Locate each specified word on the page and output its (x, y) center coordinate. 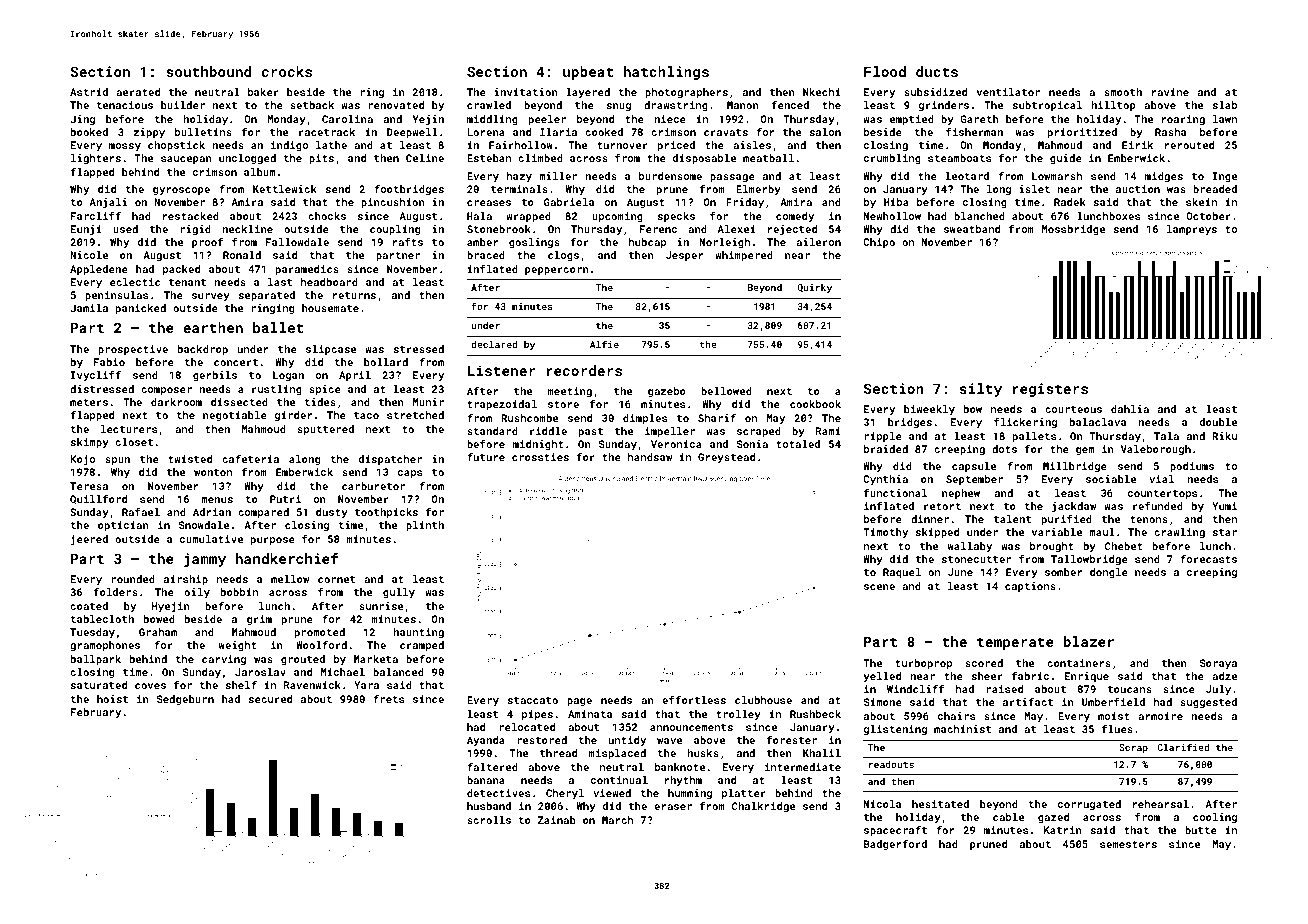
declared (494, 344)
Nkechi (822, 92)
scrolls (489, 820)
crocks (287, 71)
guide (1066, 159)
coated (89, 606)
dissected (239, 402)
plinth (425, 526)
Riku (1224, 436)
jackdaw (1074, 507)
